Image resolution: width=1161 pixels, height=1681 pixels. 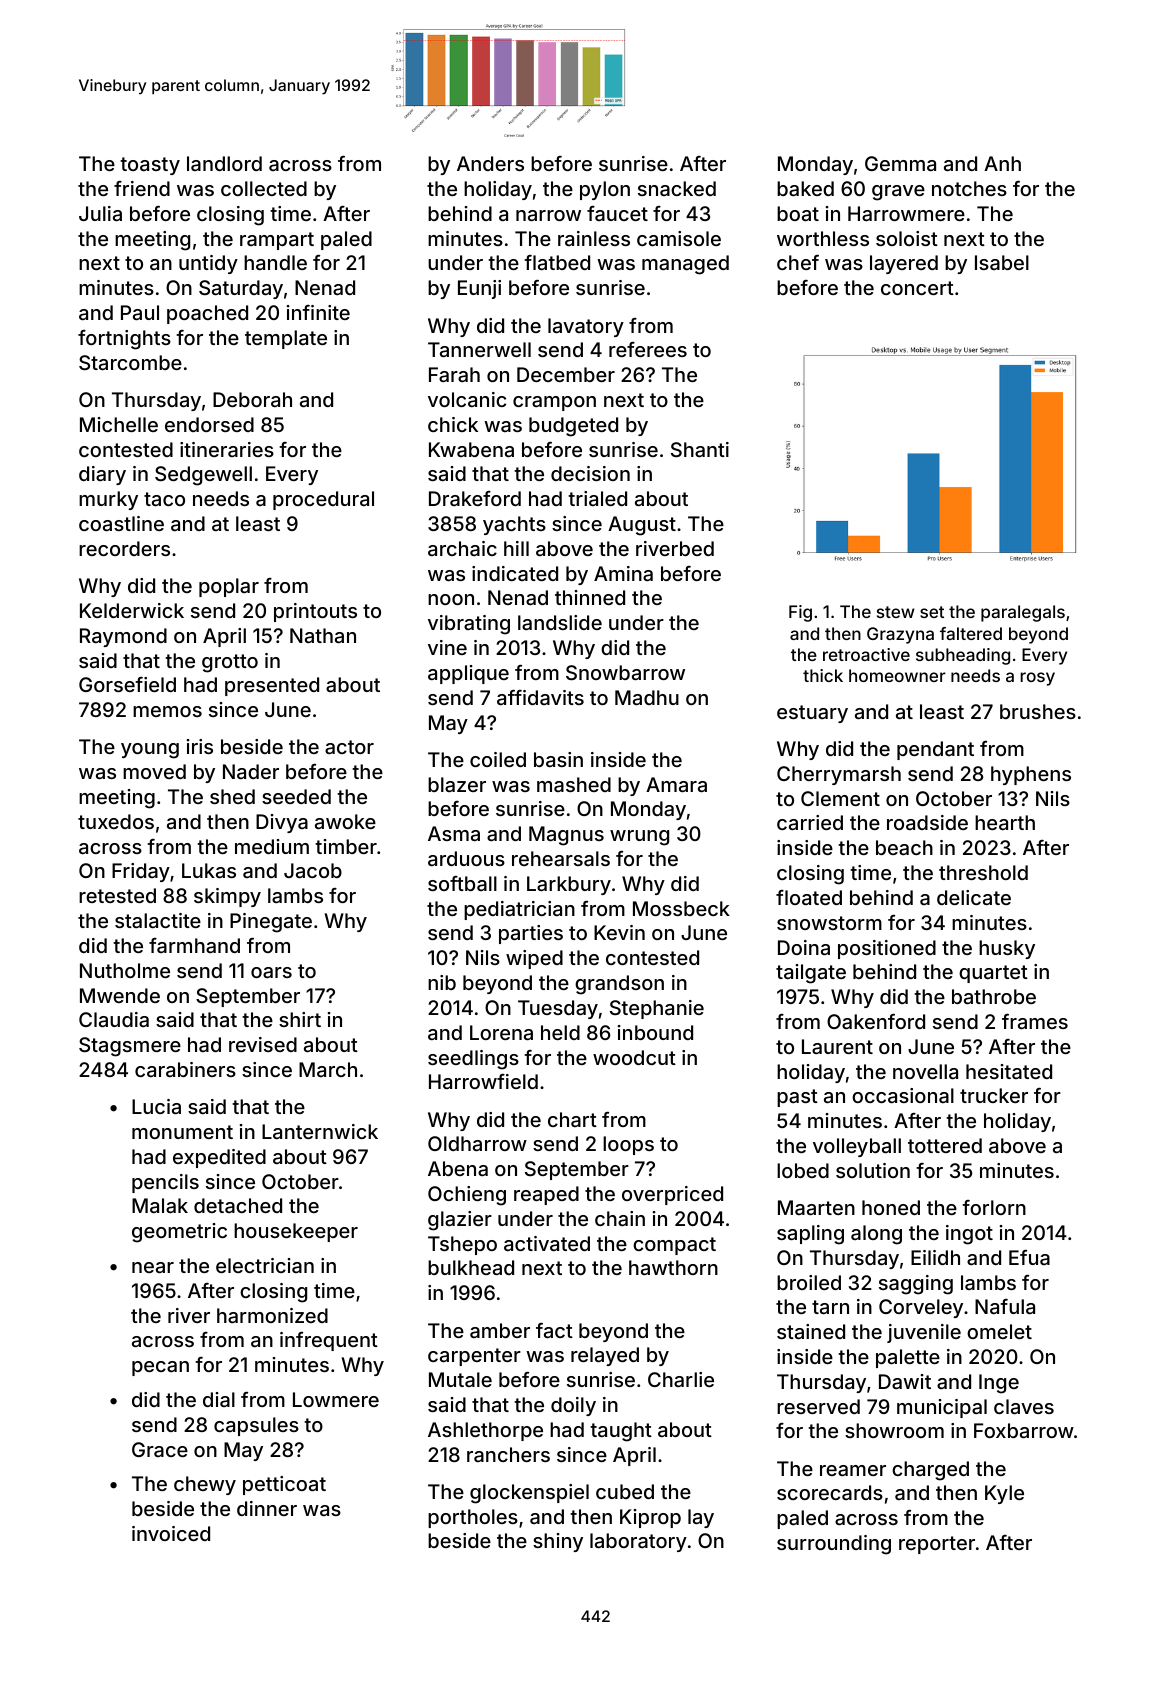 I want to click on trucker, so click(x=994, y=1095).
